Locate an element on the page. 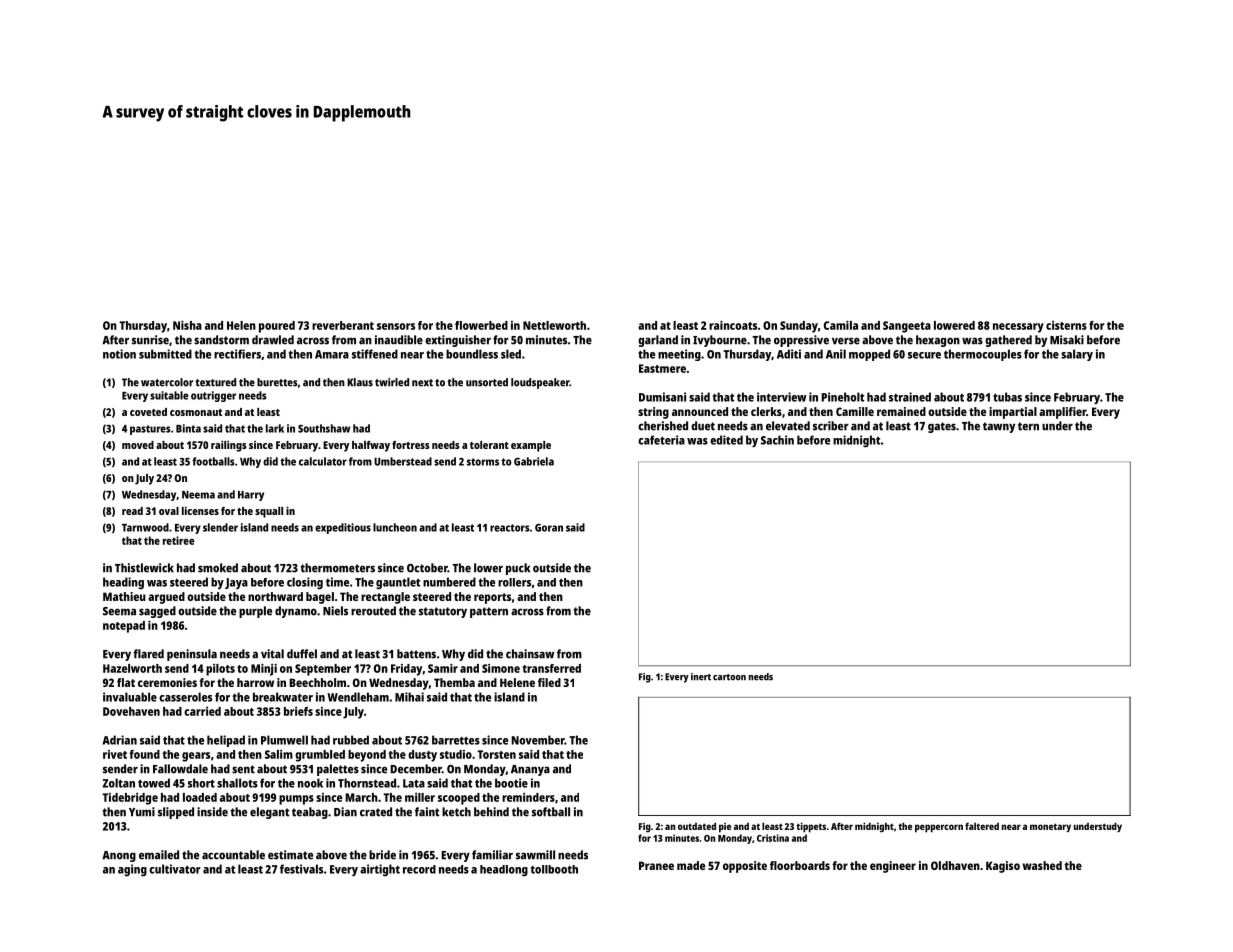 This page has height=952, width=1233. raincoats is located at coordinates (733, 325).
